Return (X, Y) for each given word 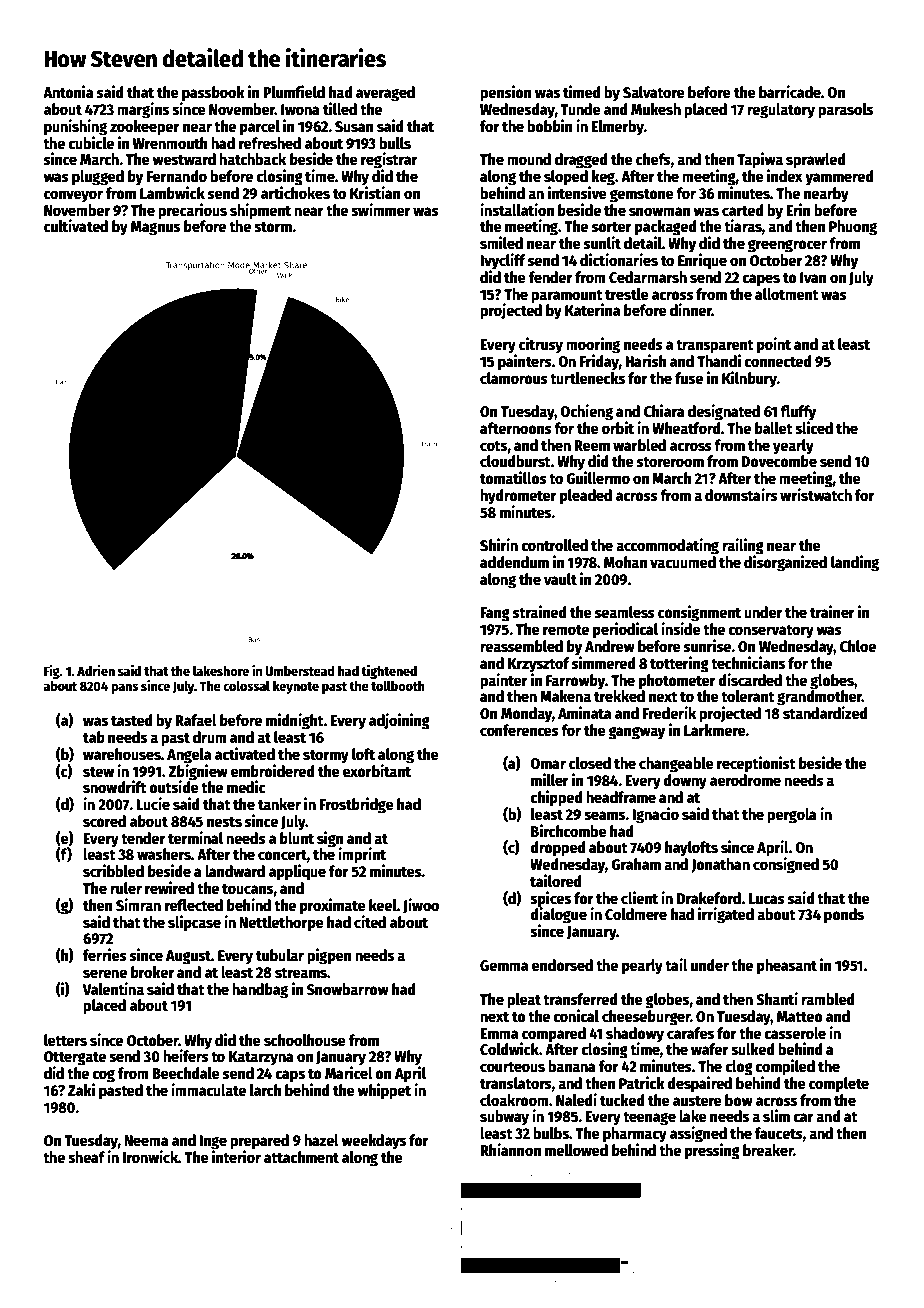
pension (506, 93)
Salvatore (654, 92)
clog (739, 1068)
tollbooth (398, 685)
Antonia (68, 92)
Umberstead (300, 670)
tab (94, 737)
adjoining (399, 721)
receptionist (756, 764)
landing (855, 563)
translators (516, 1083)
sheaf (86, 1157)
